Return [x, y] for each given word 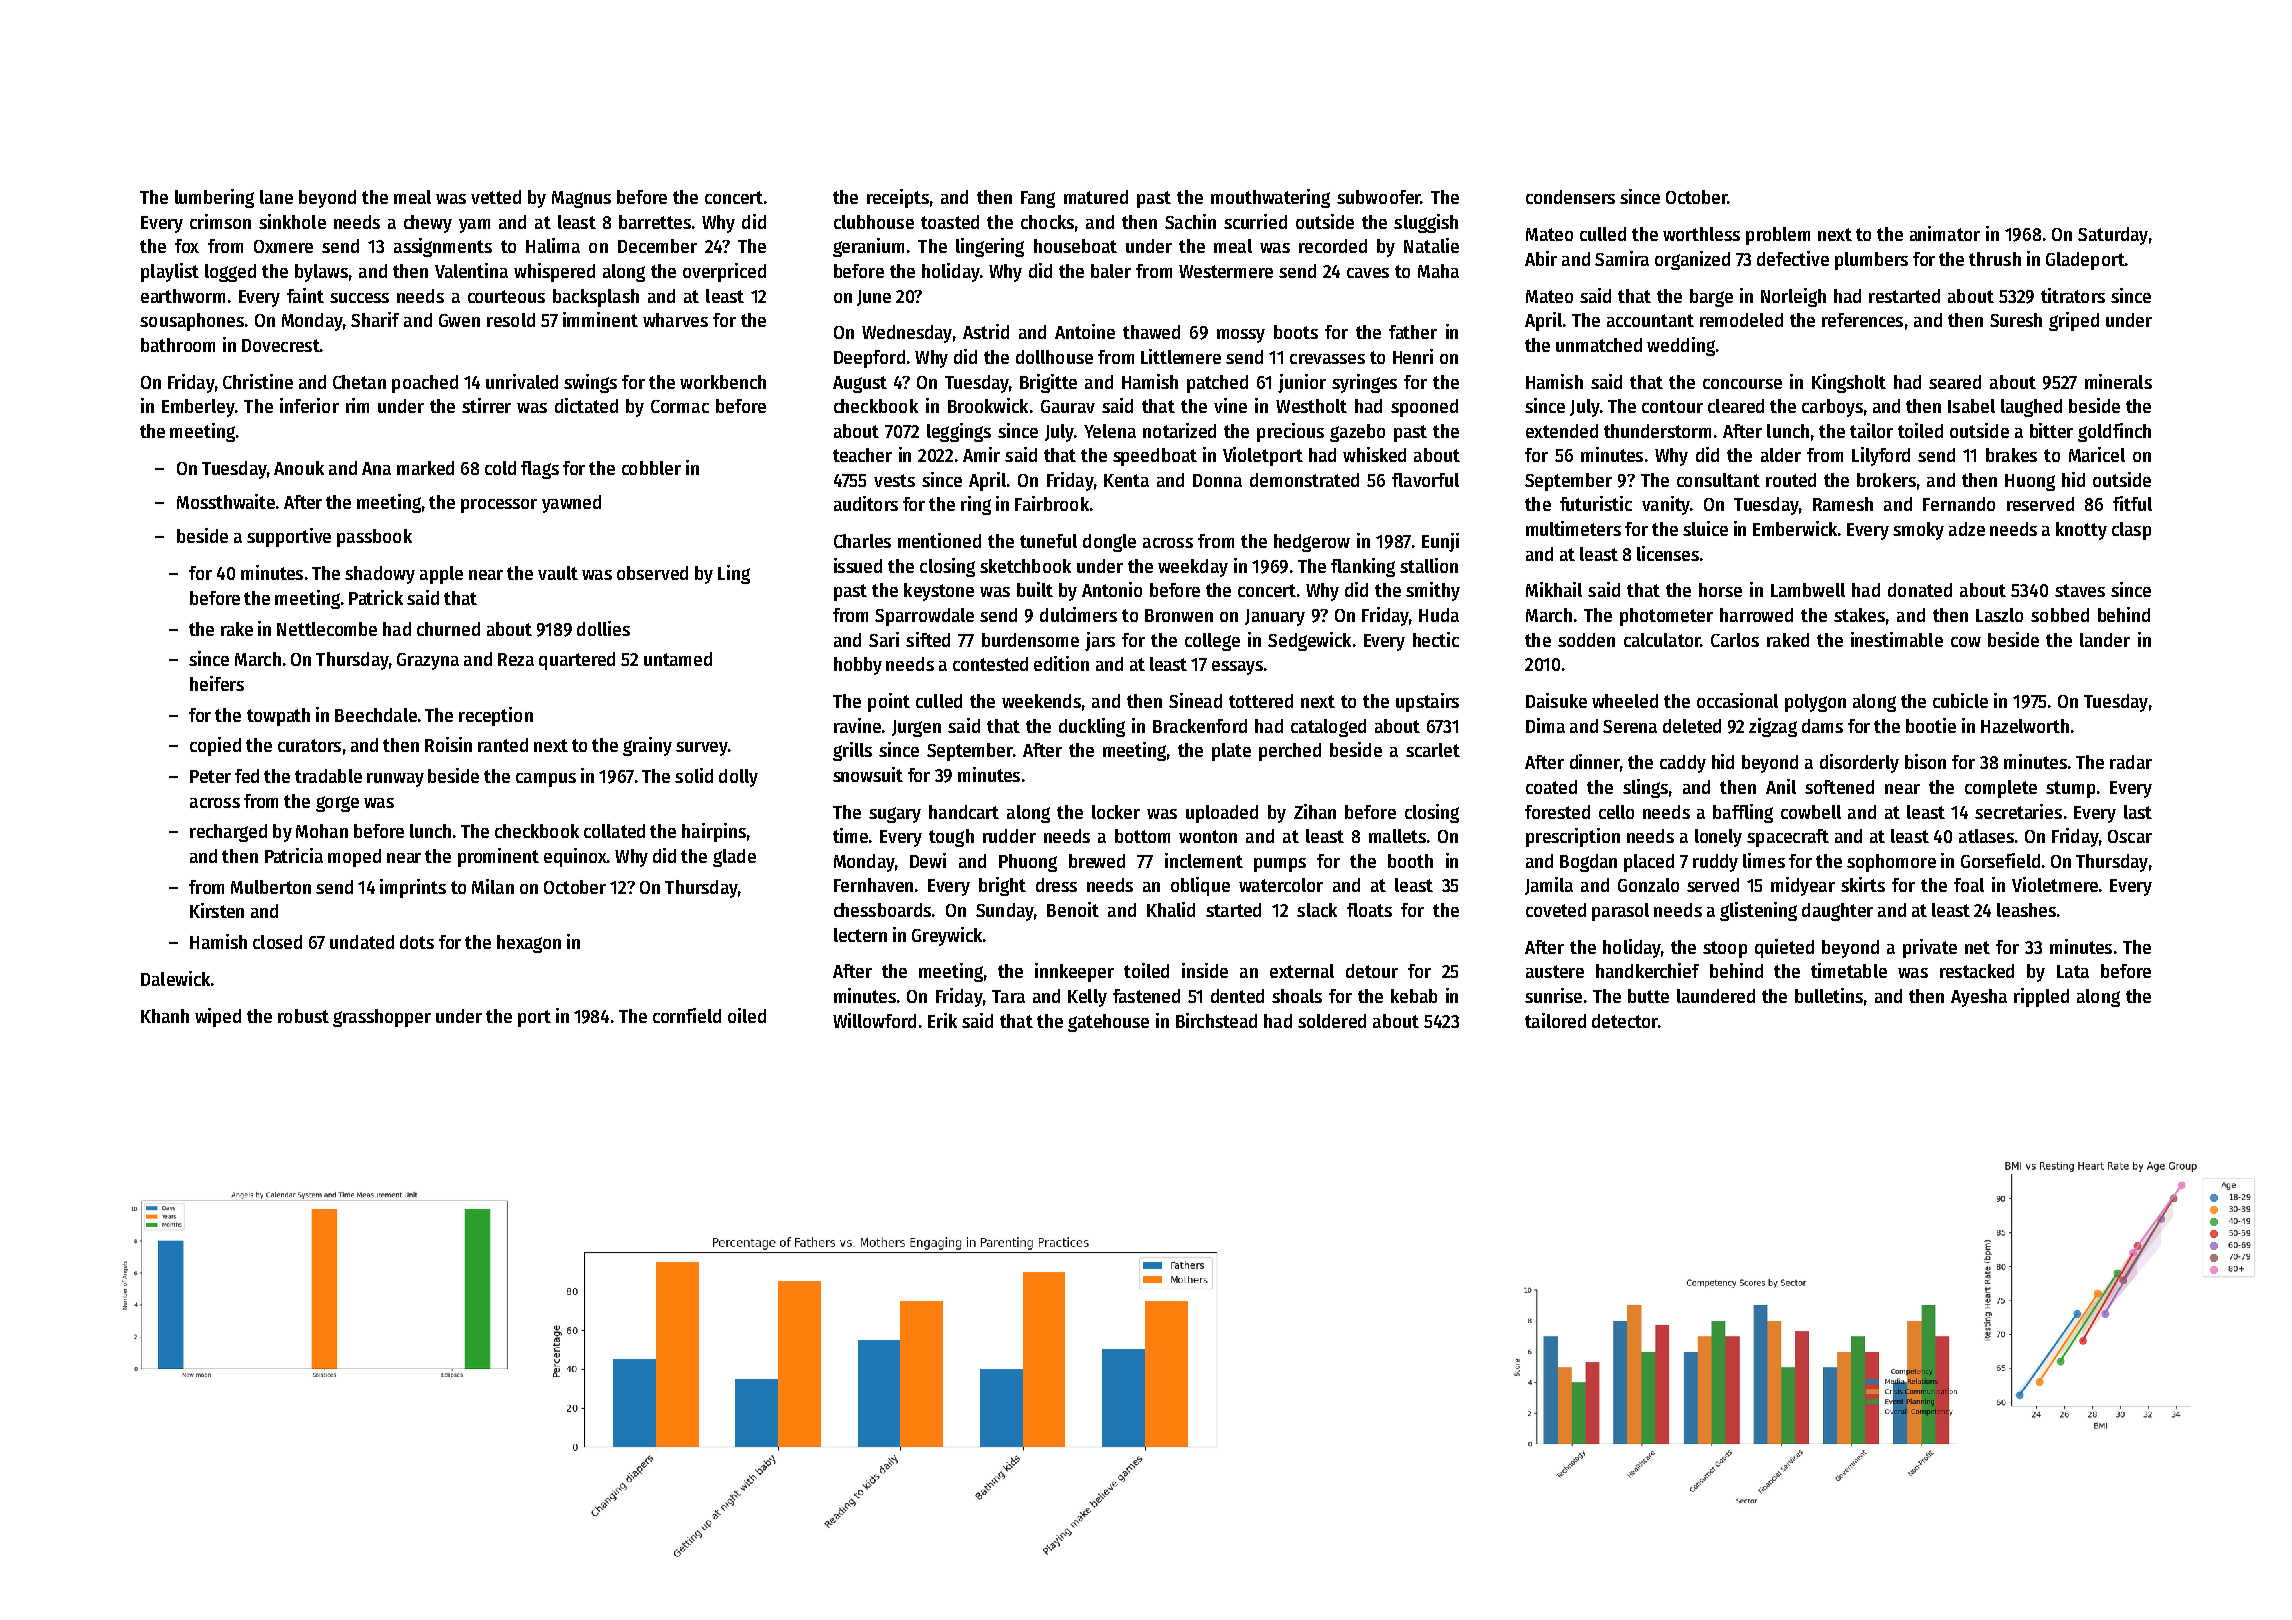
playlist [170, 272]
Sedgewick [1309, 641]
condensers [1570, 197]
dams [1822, 726]
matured [1096, 197]
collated [614, 831]
